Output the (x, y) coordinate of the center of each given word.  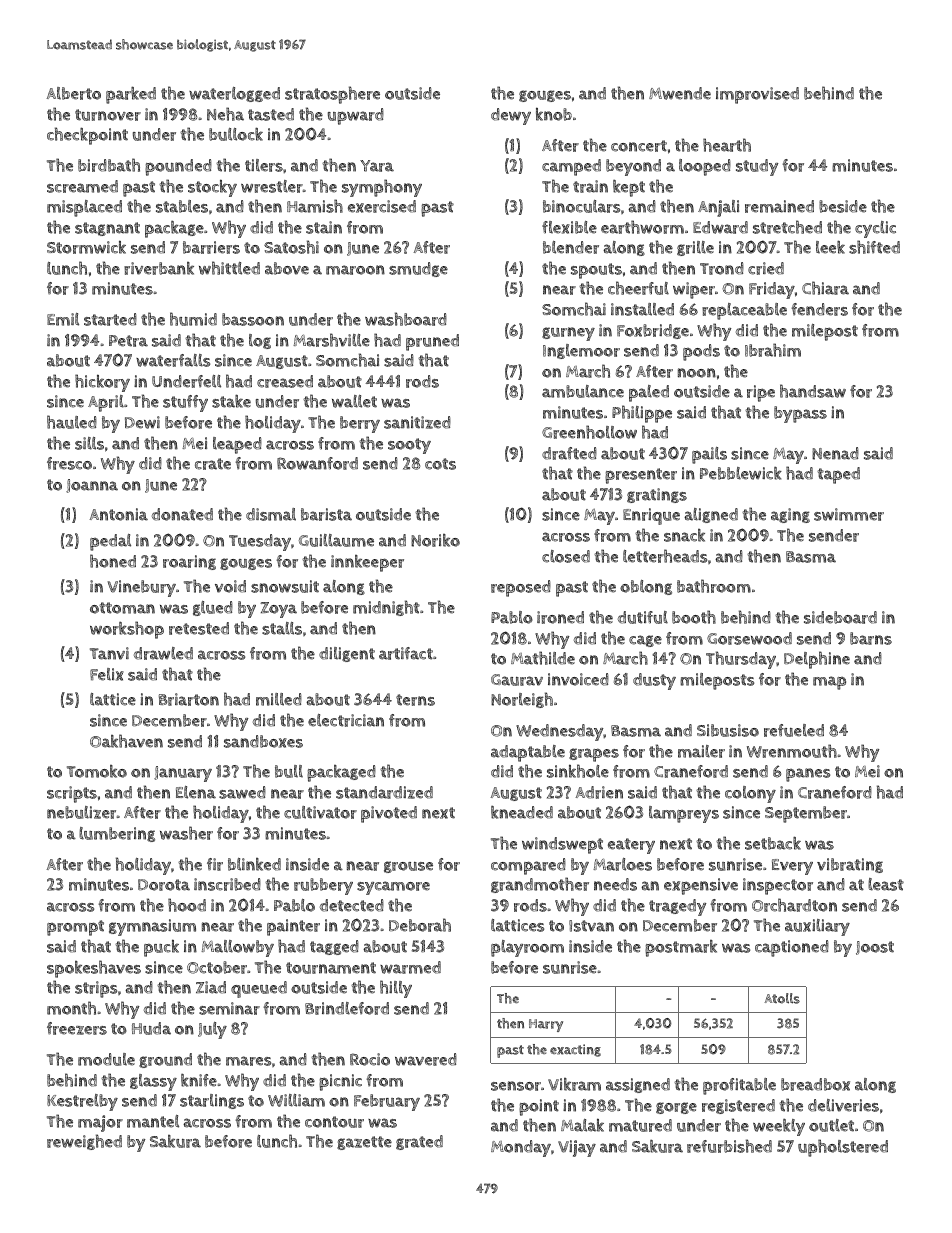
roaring (189, 562)
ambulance (583, 391)
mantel (153, 1121)
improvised (757, 95)
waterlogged (234, 94)
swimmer (849, 514)
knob (554, 114)
